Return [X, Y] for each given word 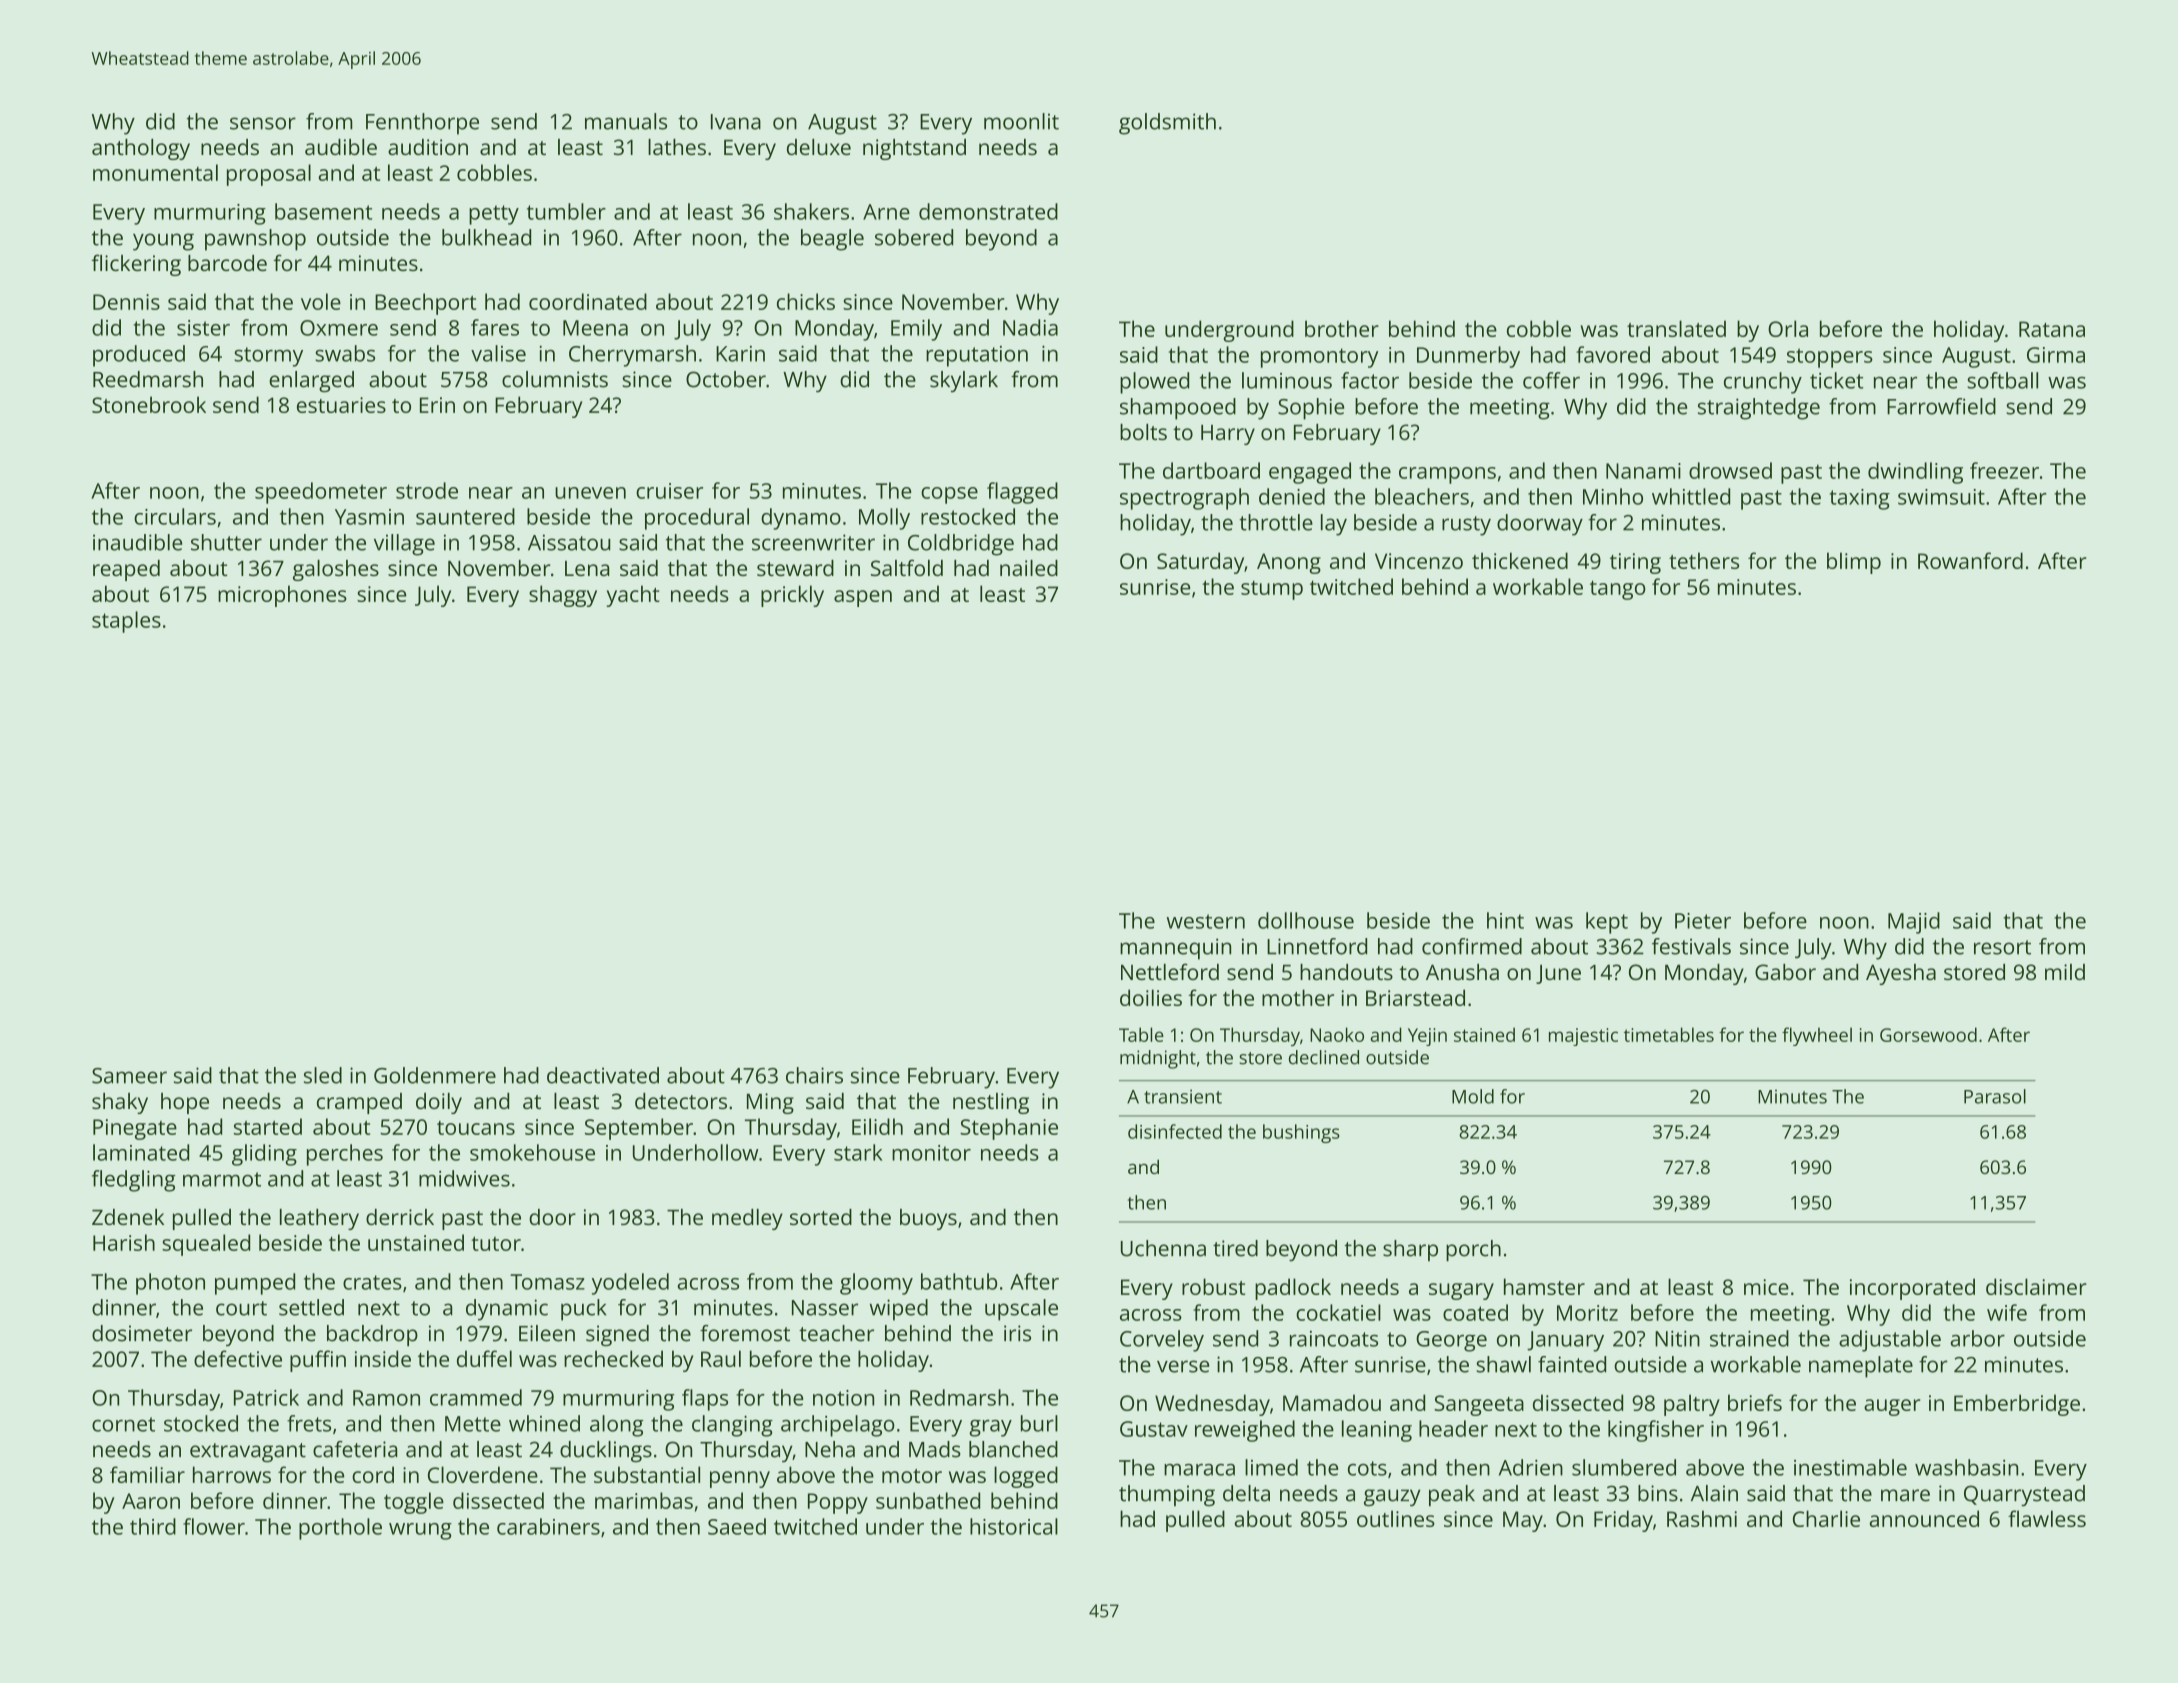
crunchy [1763, 383]
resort [2002, 947]
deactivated [603, 1075]
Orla [1788, 328]
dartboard [1211, 470]
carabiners [548, 1526]
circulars [175, 516]
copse [949, 495]
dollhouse [1306, 920]
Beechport [425, 304]
